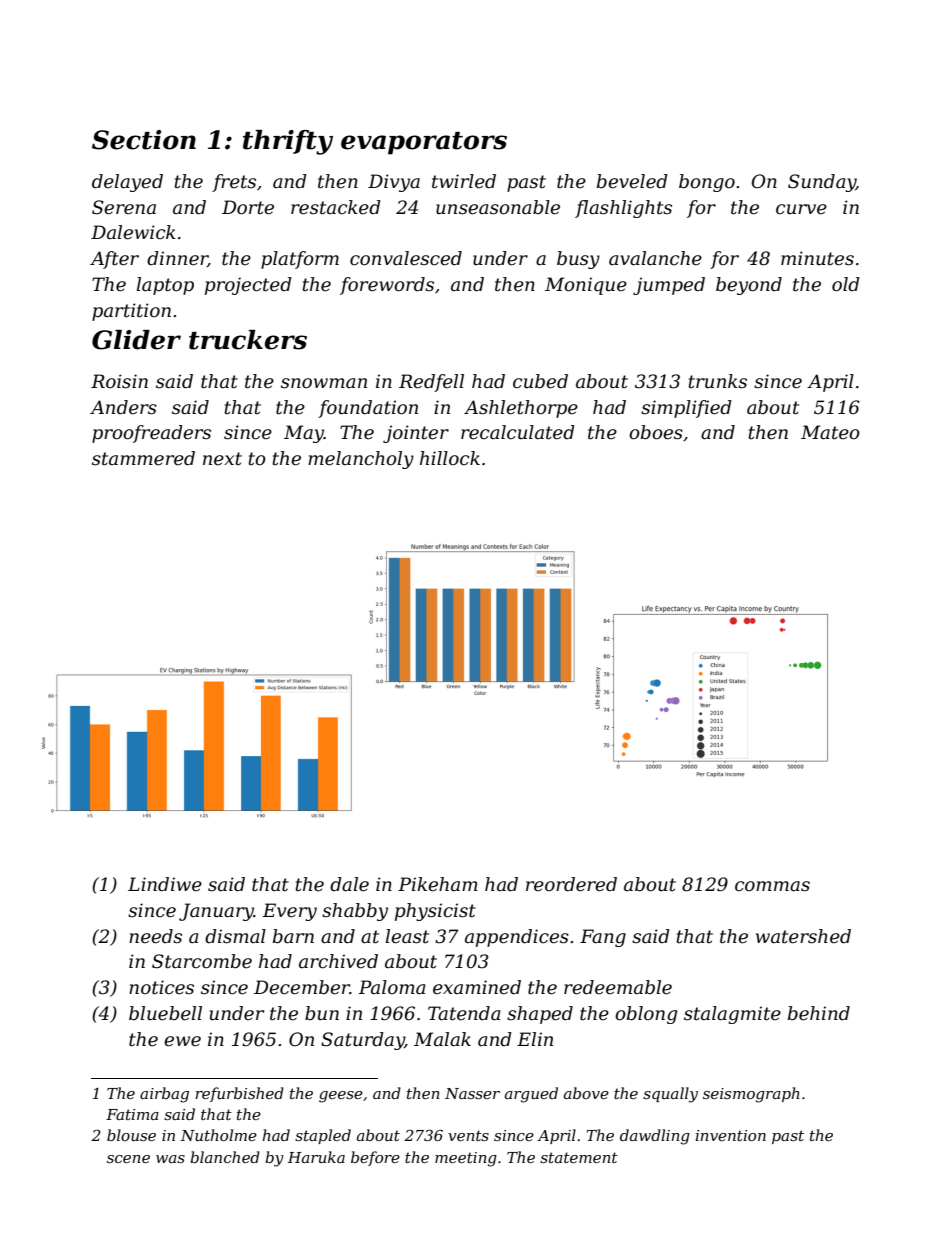 This page has height=1233, width=952. I want to click on Every, so click(289, 912).
